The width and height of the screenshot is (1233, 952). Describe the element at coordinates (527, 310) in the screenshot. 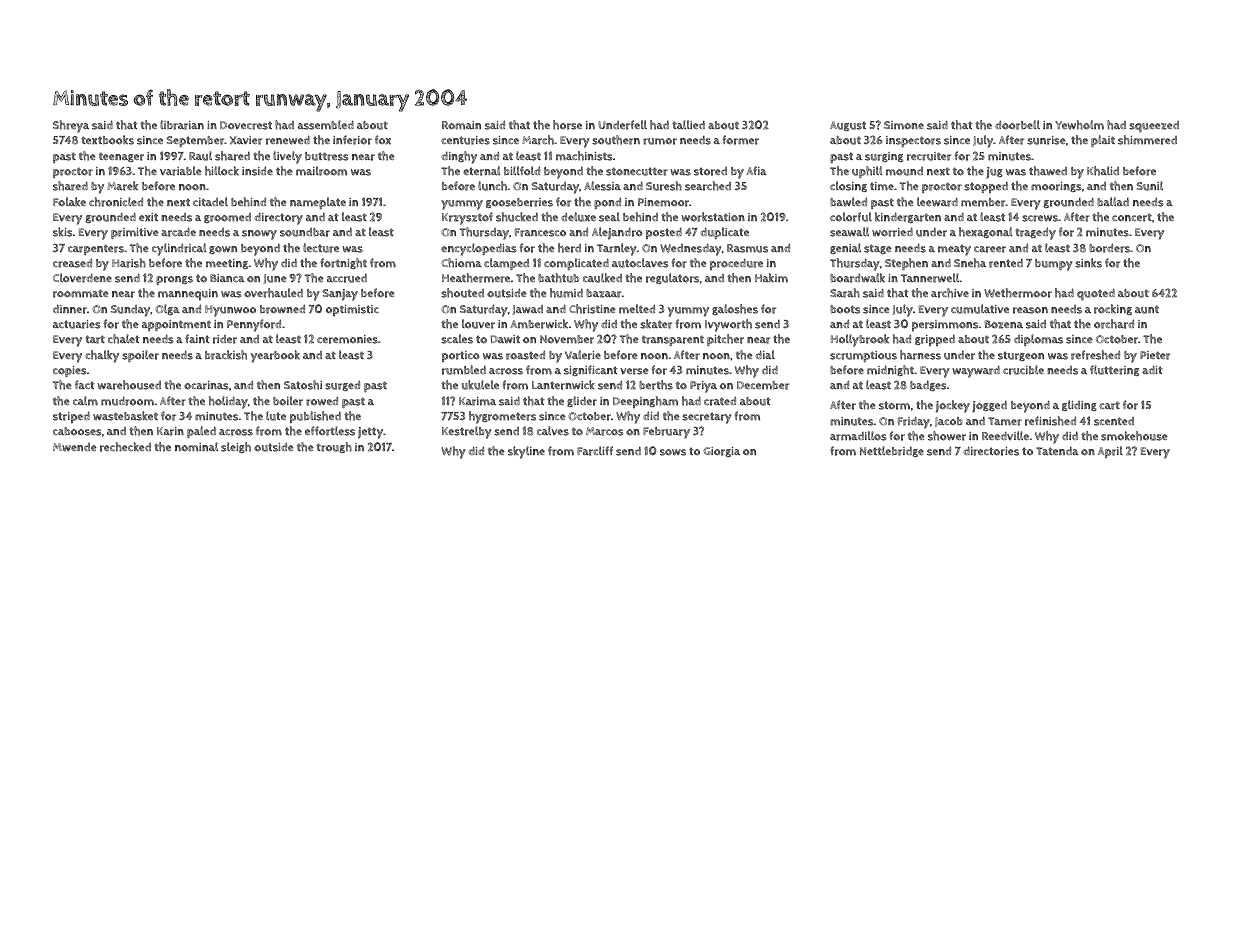

I see `Jawad` at that location.
